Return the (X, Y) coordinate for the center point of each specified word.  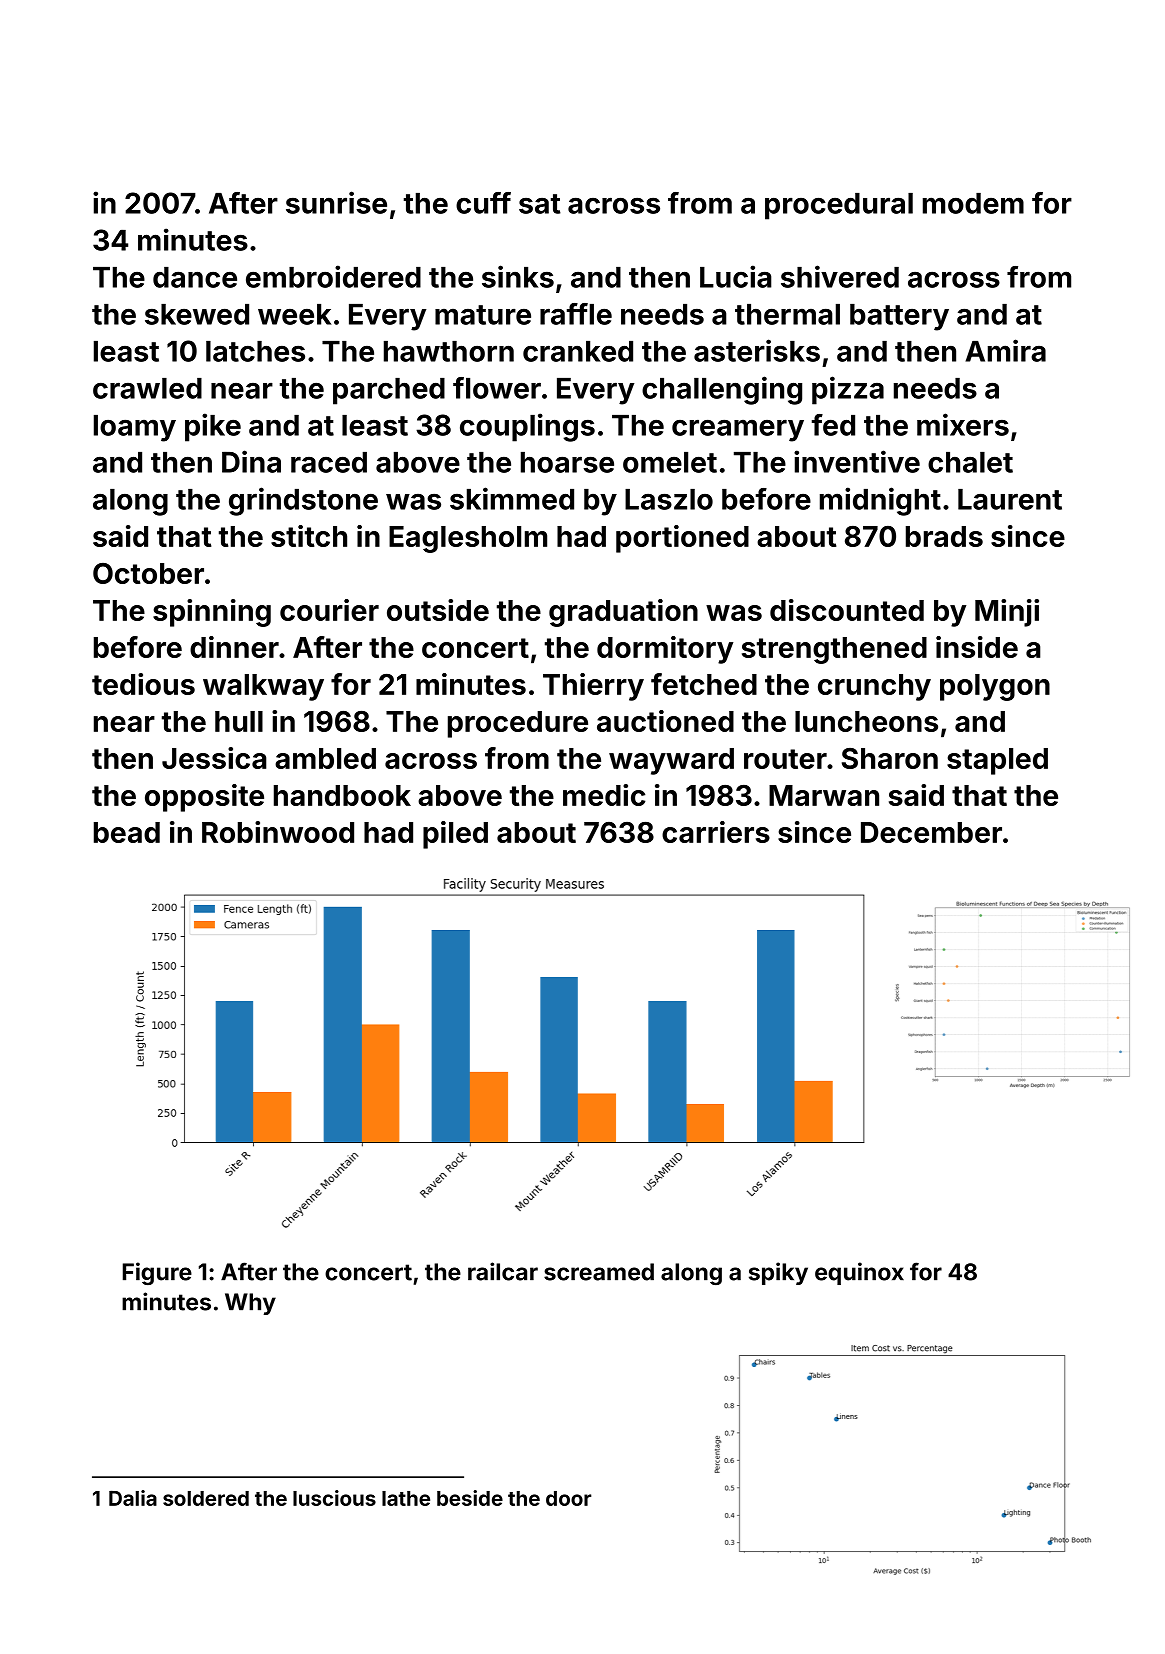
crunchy (874, 687)
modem (973, 203)
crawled (147, 388)
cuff (483, 203)
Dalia (133, 1498)
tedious (143, 684)
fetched (704, 684)
